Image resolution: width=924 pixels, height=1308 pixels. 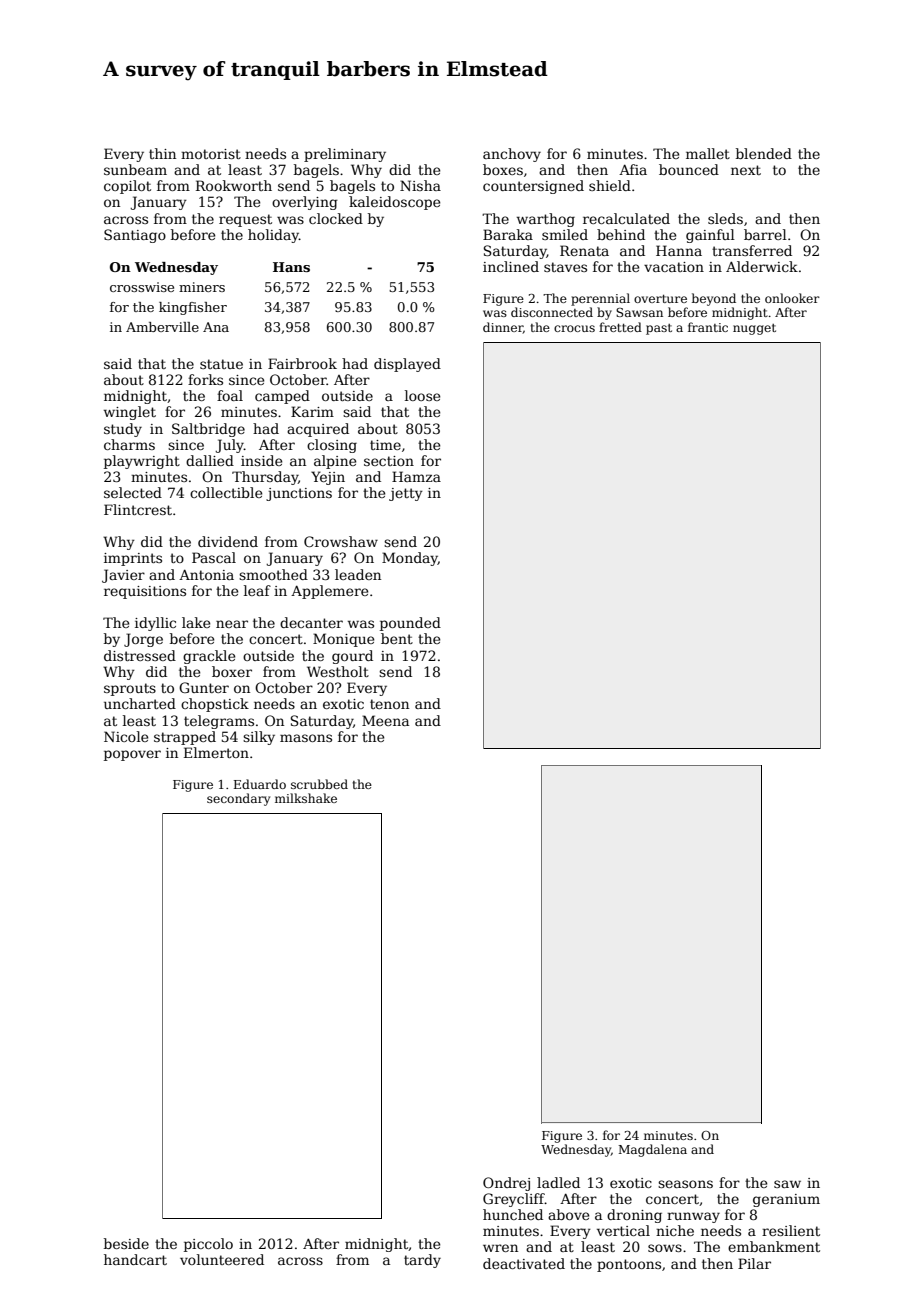 What do you see at coordinates (506, 1184) in the screenshot?
I see `Ondrej` at bounding box center [506, 1184].
